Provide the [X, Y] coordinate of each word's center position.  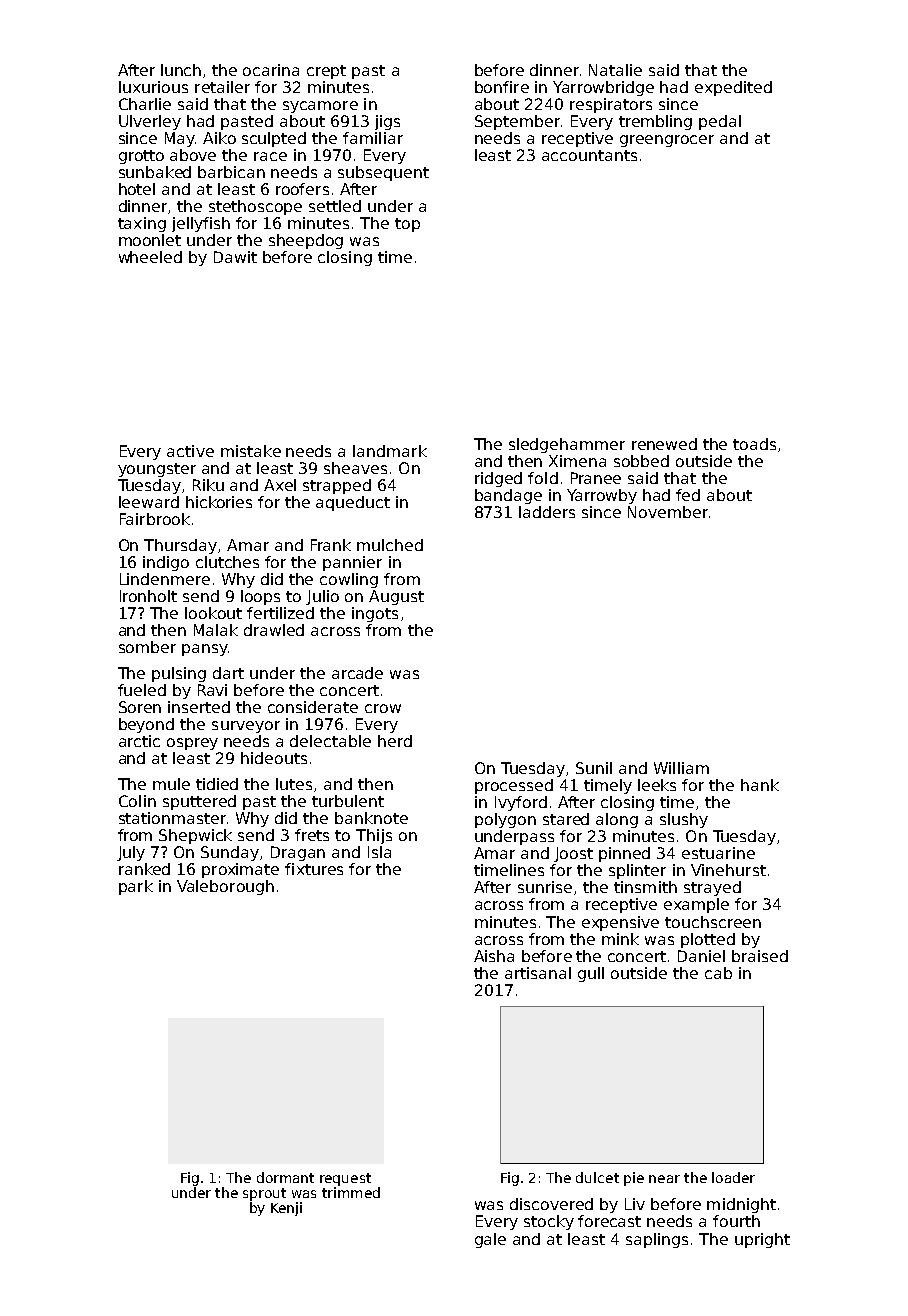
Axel [280, 485]
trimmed [351, 1192]
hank [760, 785]
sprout [264, 1194]
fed [688, 495]
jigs [387, 122]
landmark [390, 451]
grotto [141, 157]
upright [762, 1240]
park [136, 887]
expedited [733, 88]
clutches [227, 562]
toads [754, 444]
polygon [505, 820]
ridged [498, 479]
